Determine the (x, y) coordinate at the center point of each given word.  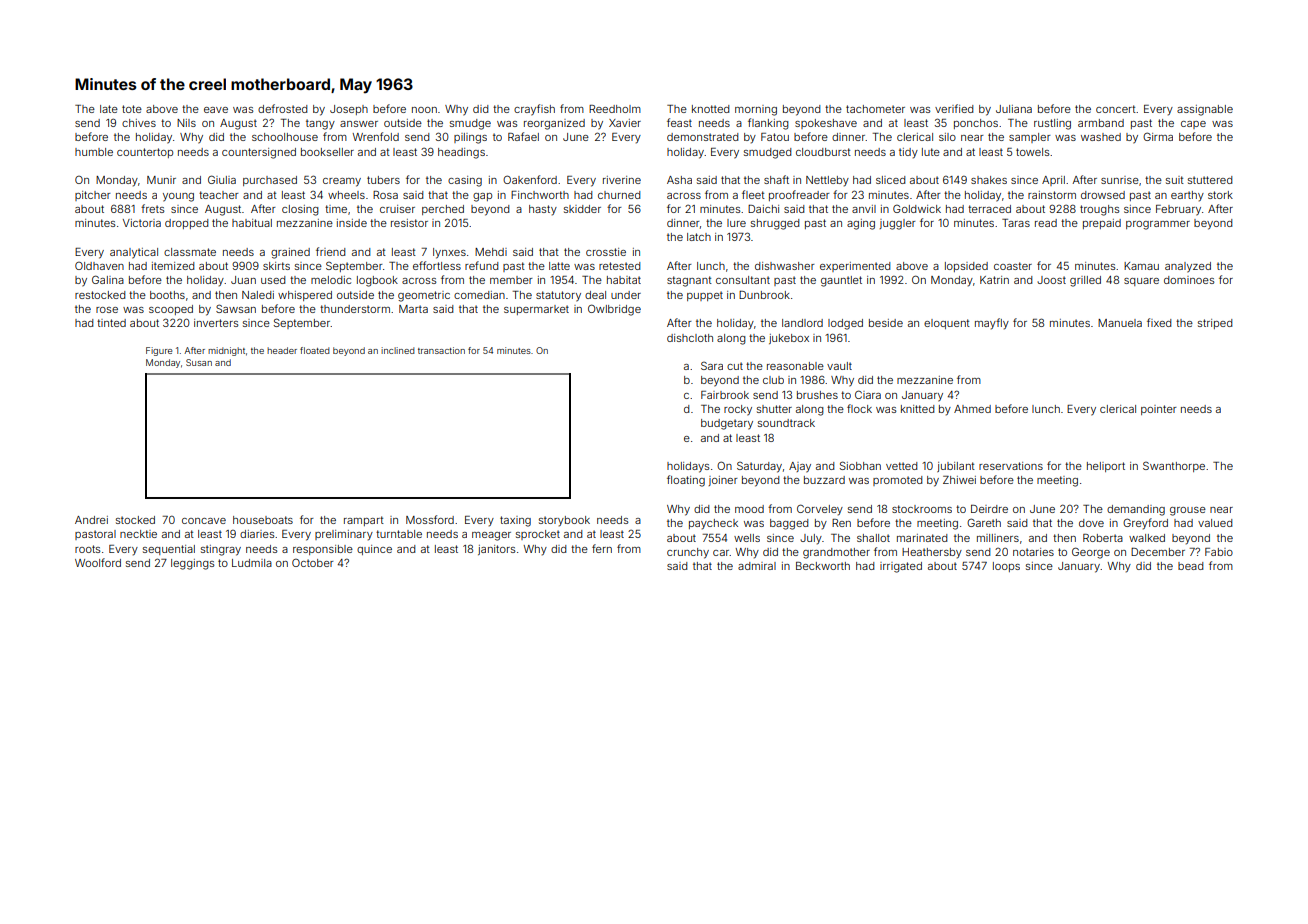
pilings (470, 138)
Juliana (1014, 109)
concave (204, 521)
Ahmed (972, 409)
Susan (199, 362)
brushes (817, 395)
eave (216, 110)
